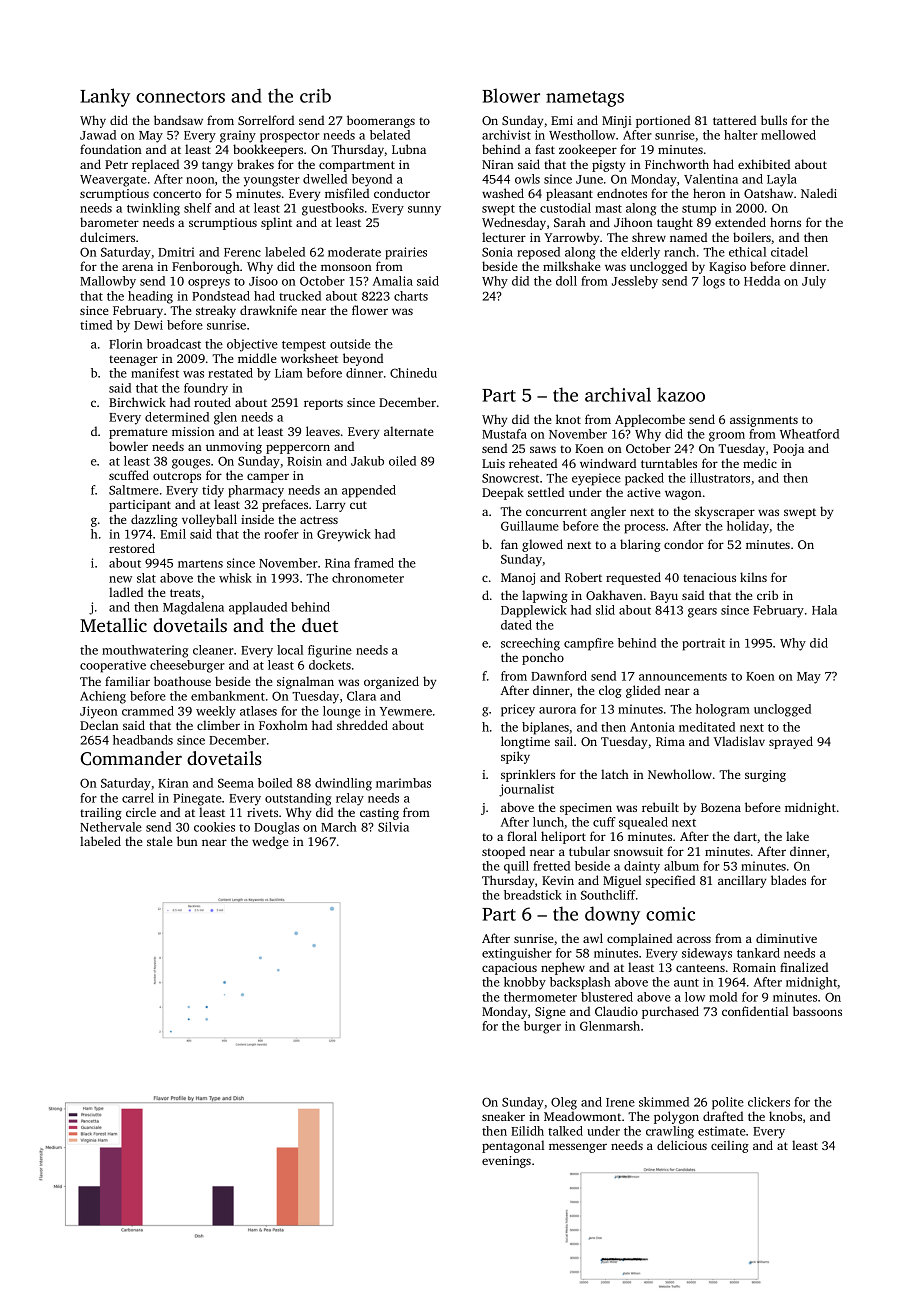 The image size is (924, 1308). I want to click on Valentina, so click(711, 179).
